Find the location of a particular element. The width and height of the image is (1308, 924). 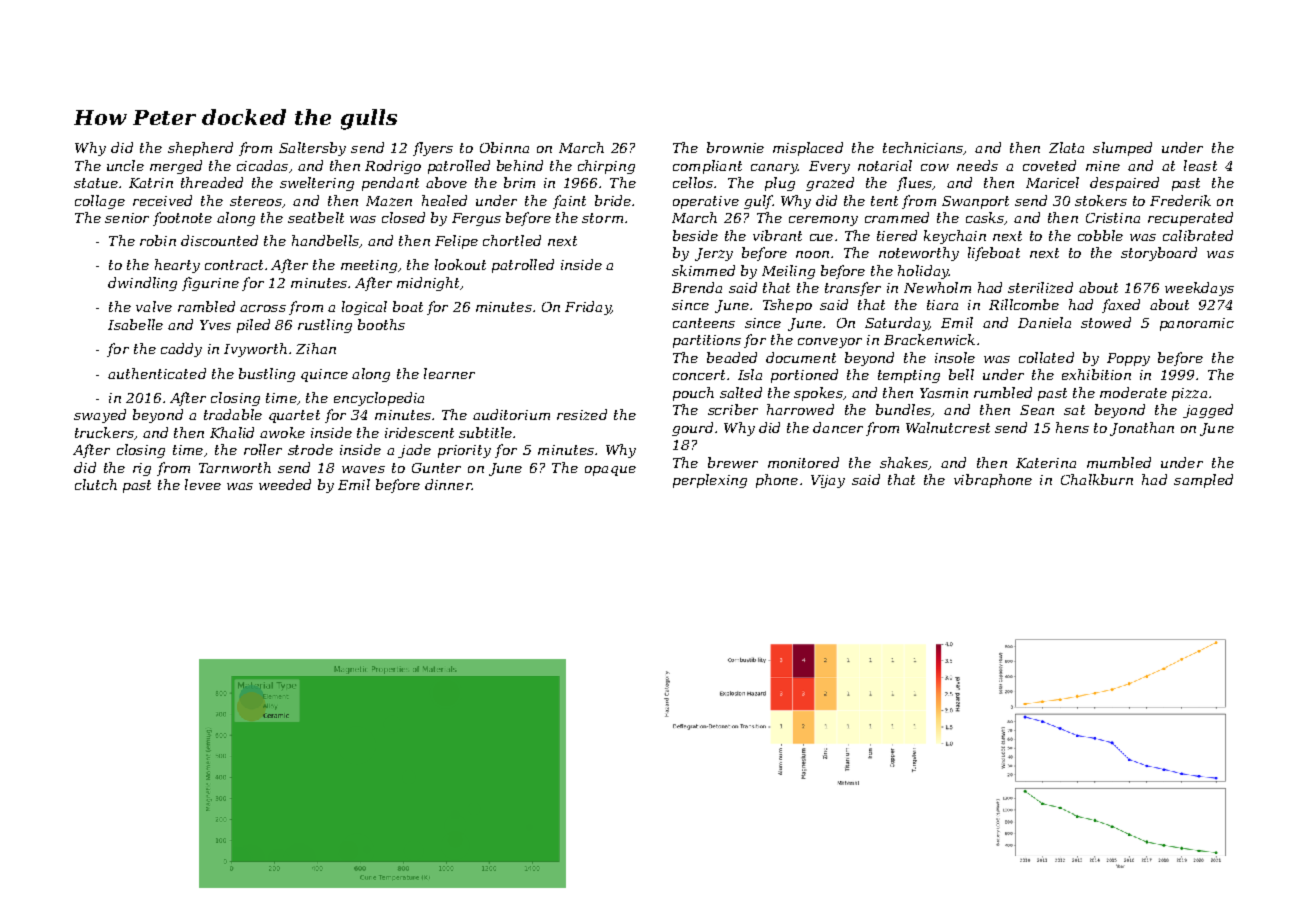

tradable is located at coordinates (233, 414).
